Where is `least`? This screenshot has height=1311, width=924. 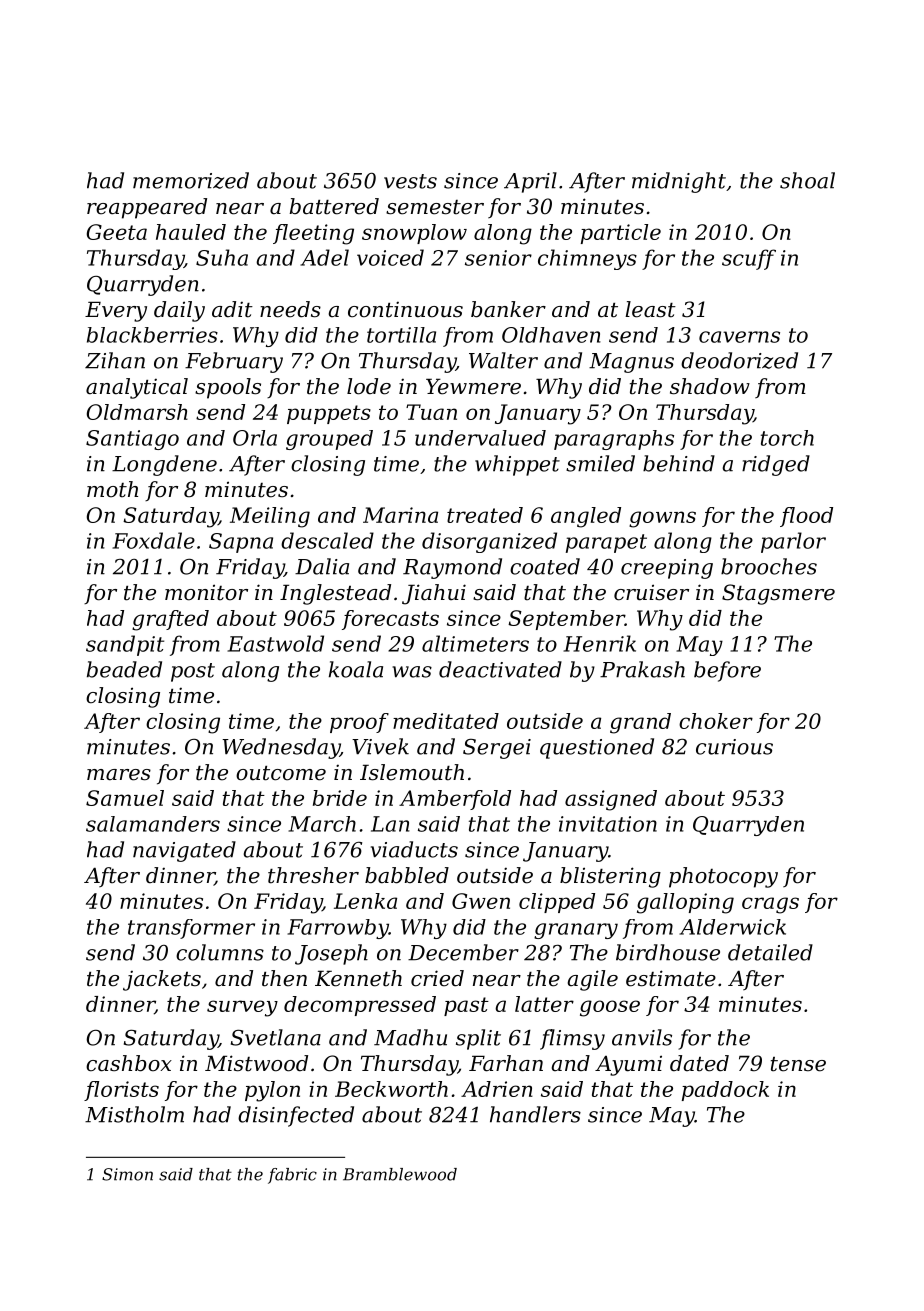
least is located at coordinates (650, 309).
